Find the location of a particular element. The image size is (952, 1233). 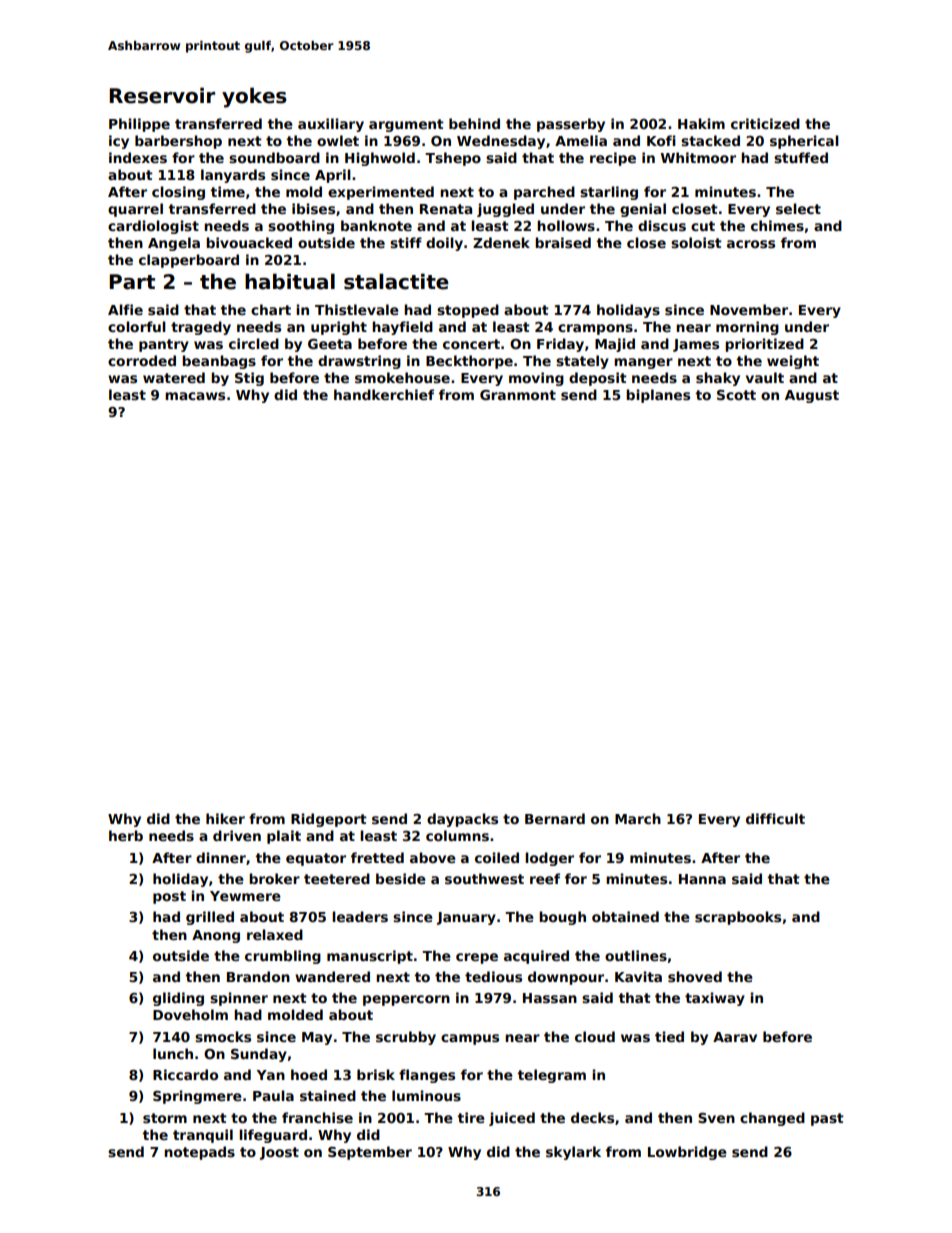

Joost is located at coordinates (279, 1153).
